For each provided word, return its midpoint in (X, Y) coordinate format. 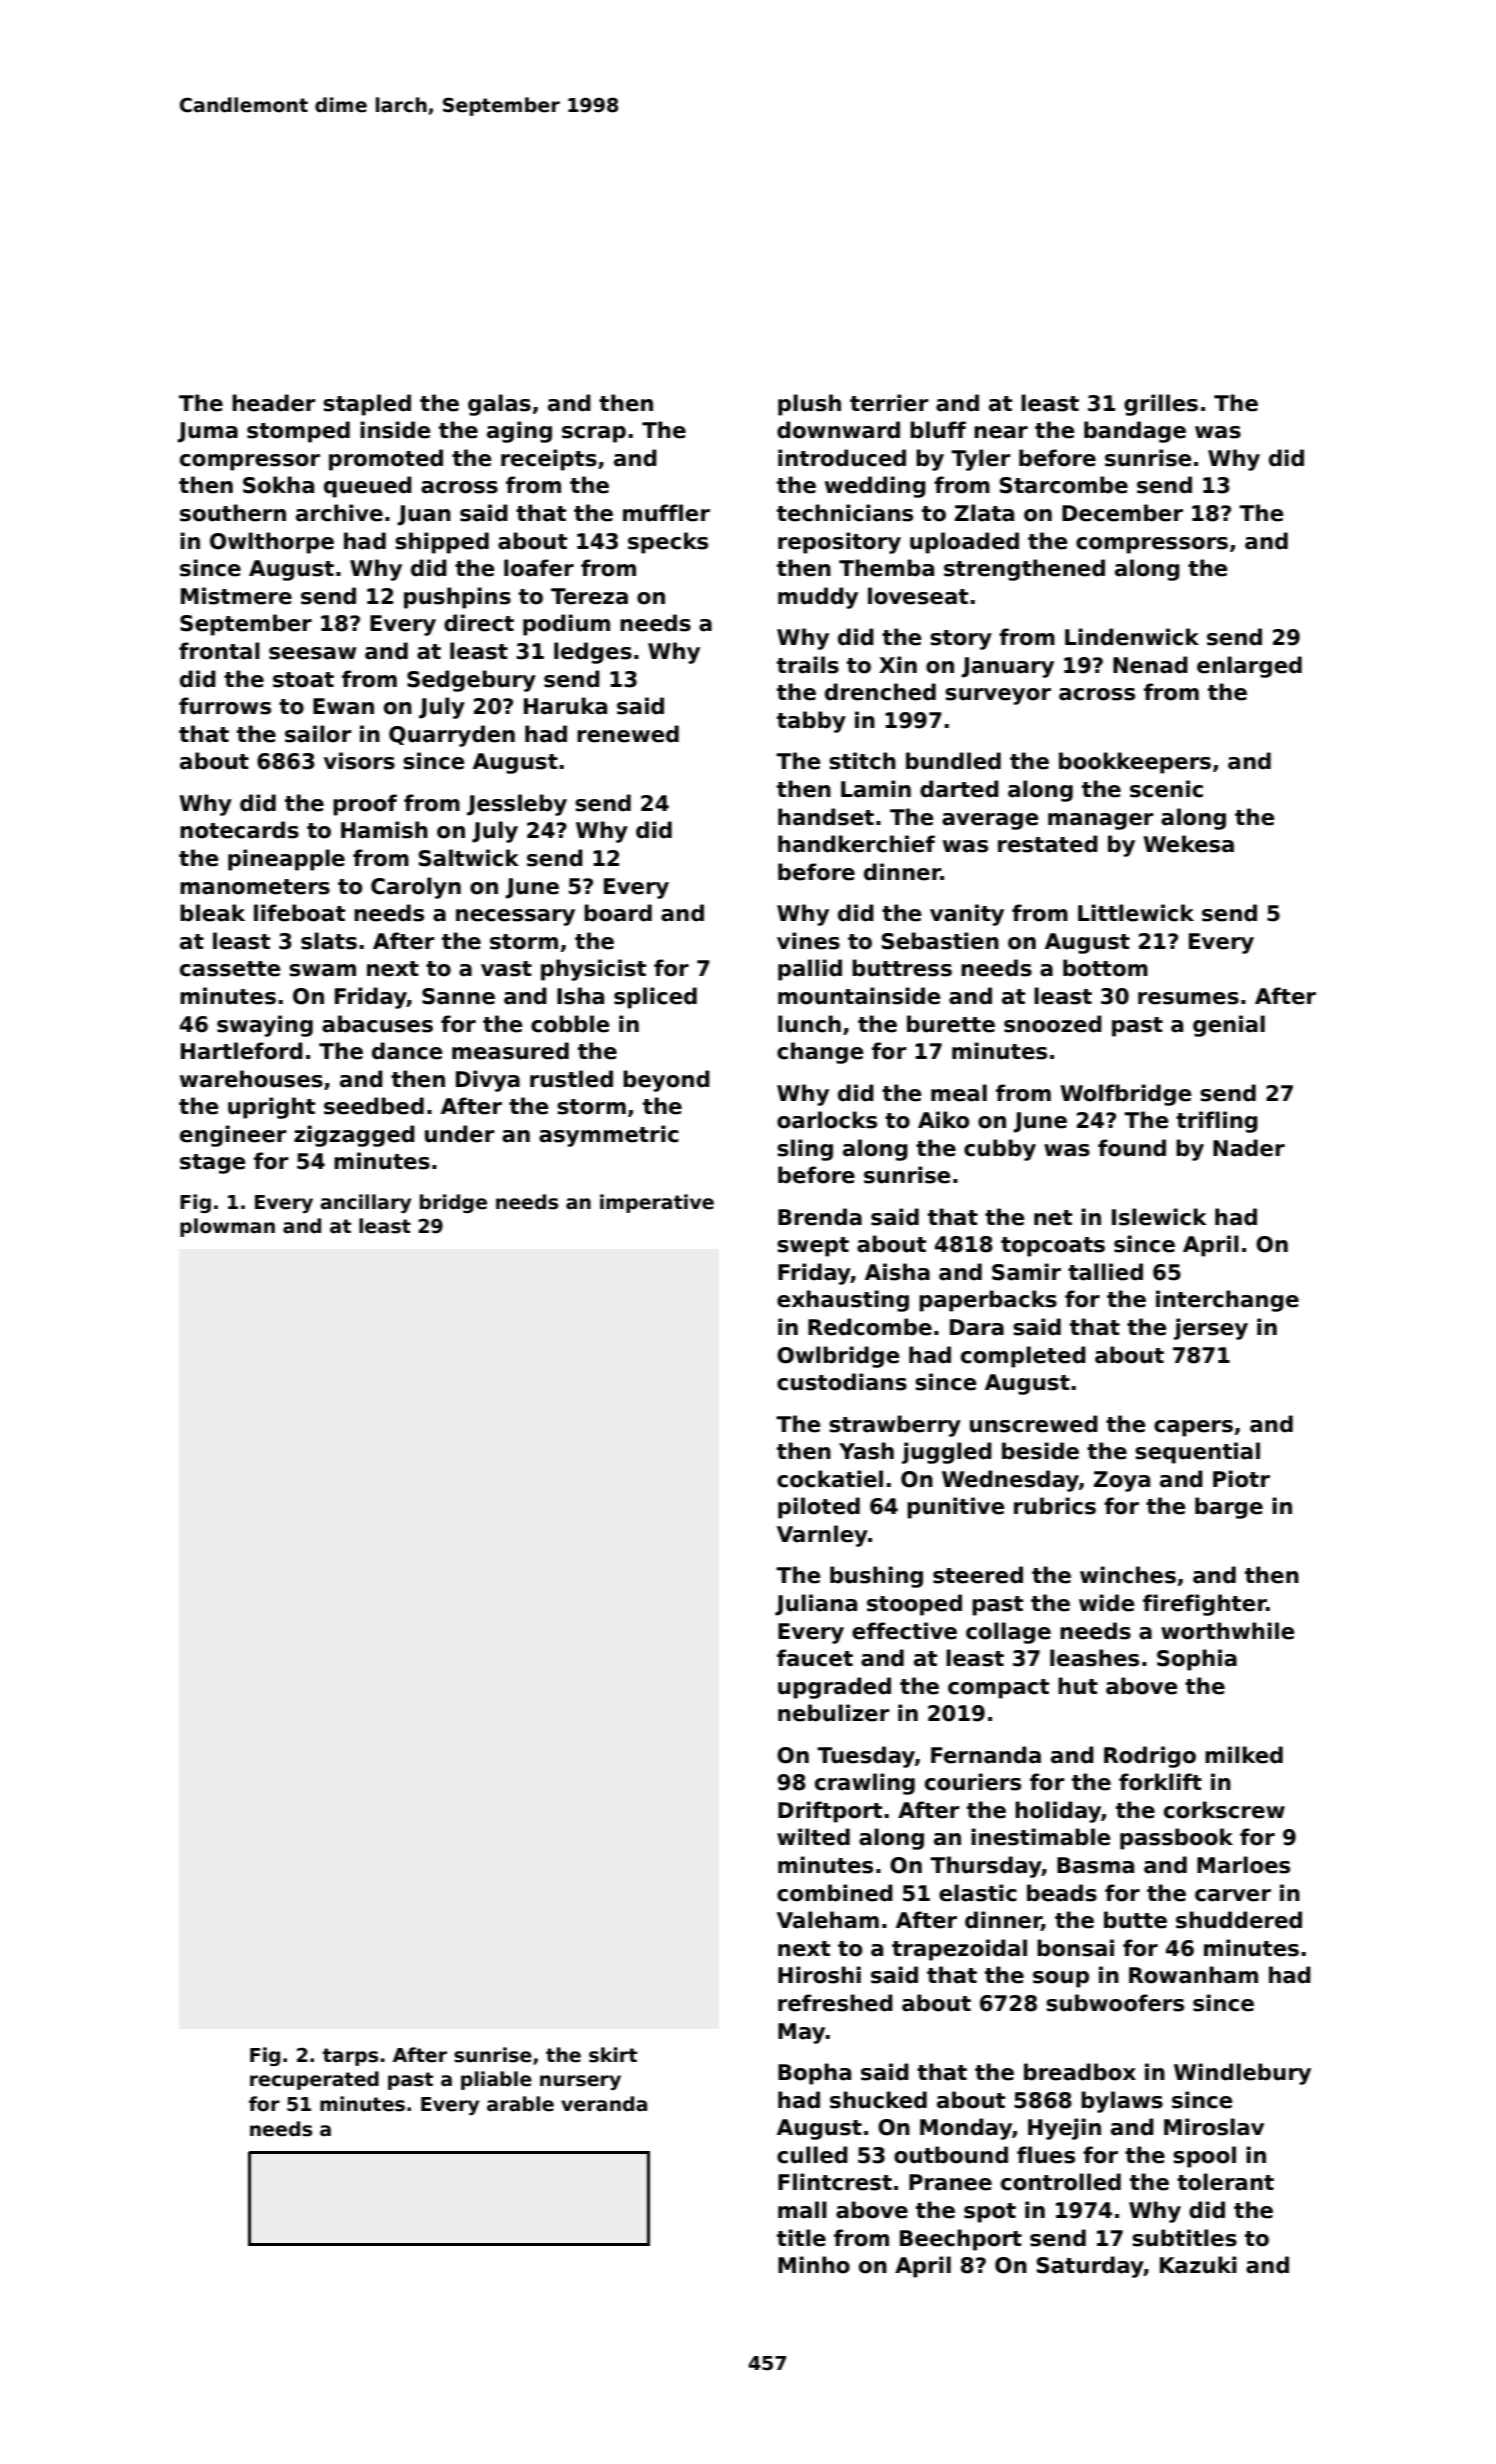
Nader (1249, 1148)
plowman (227, 1227)
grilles (1161, 405)
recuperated (314, 2080)
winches (1128, 1575)
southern (233, 513)
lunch (809, 1024)
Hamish (384, 830)
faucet (815, 1658)
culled (812, 2155)
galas (499, 405)
